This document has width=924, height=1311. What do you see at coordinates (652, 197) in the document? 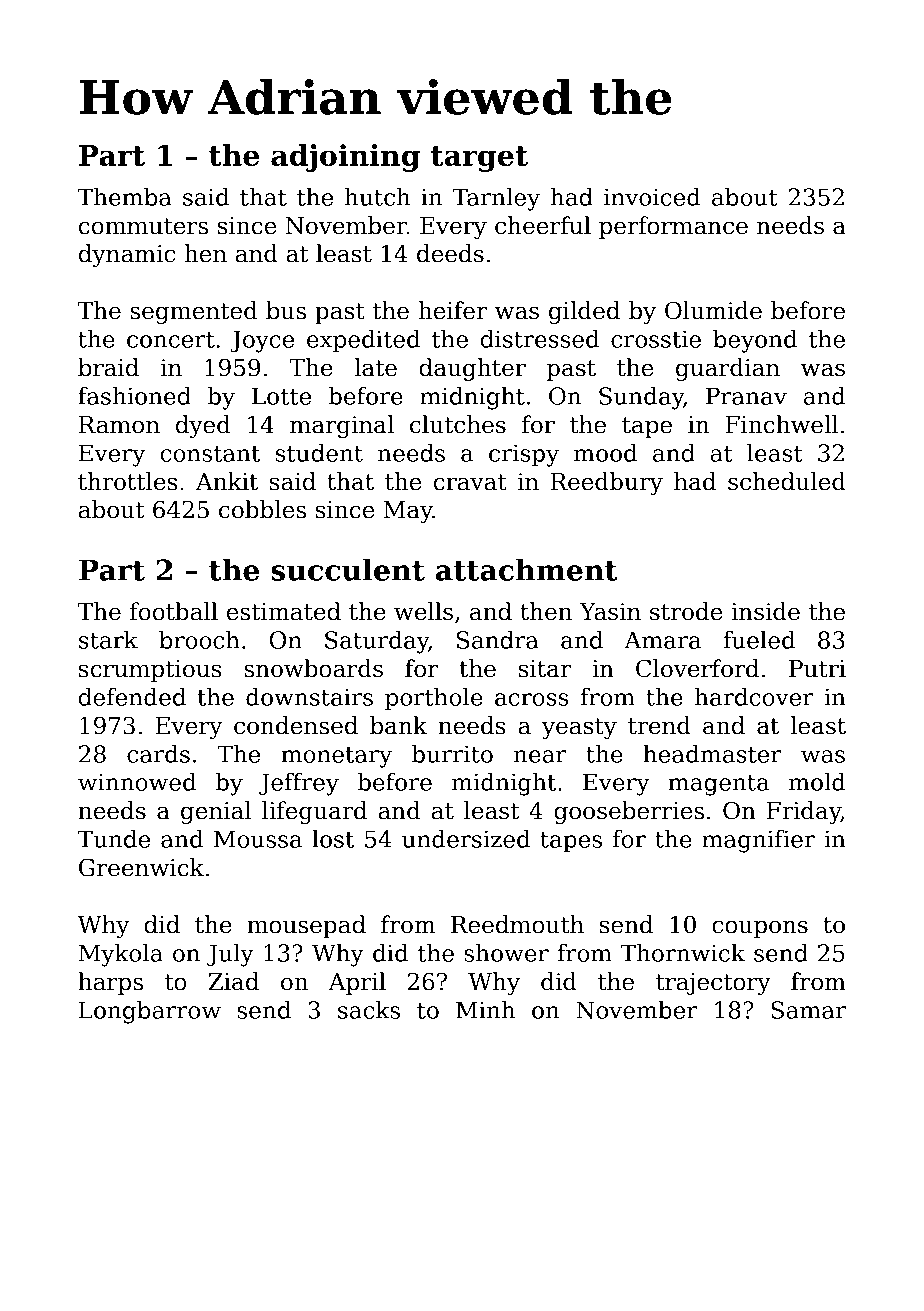
I see `invoiced` at bounding box center [652, 197].
